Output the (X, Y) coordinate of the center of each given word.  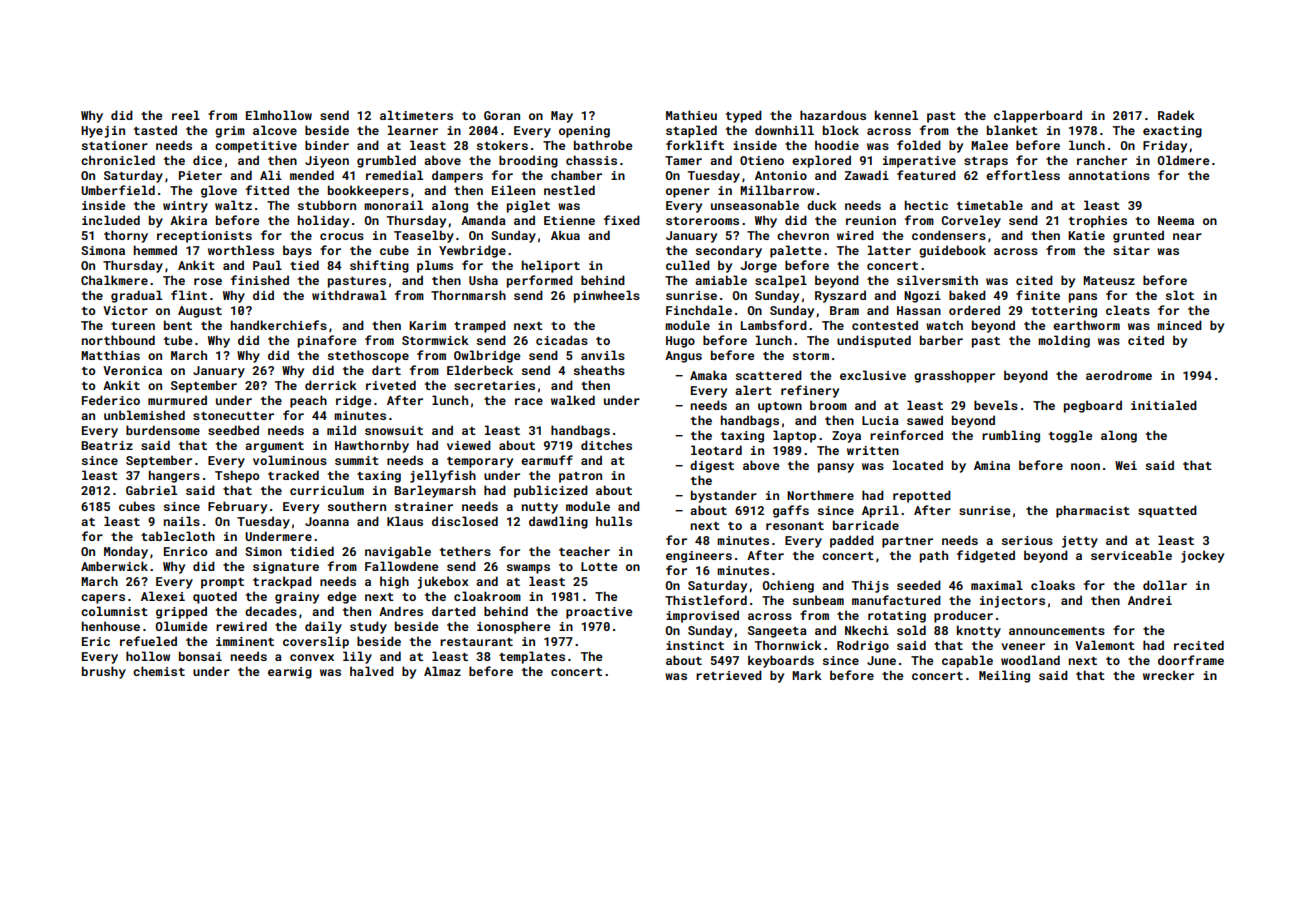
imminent (245, 641)
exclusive (873, 375)
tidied (312, 551)
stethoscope (368, 356)
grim (230, 132)
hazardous (833, 115)
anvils (603, 355)
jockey (1202, 556)
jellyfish (443, 476)
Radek (1176, 115)
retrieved (729, 675)
